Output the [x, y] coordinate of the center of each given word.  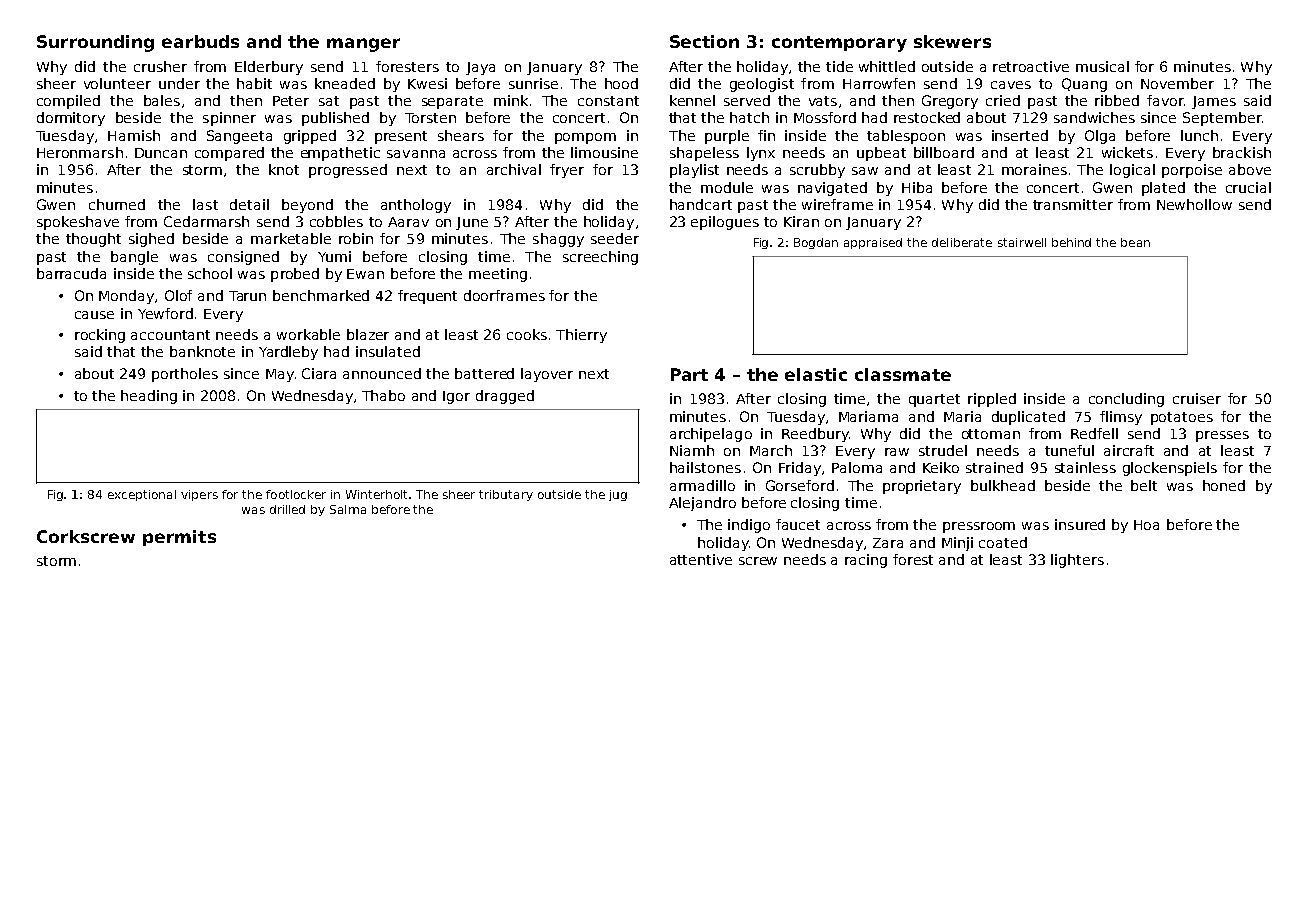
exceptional [142, 495]
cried [1003, 100]
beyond [307, 206]
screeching [600, 258]
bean [1135, 242]
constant [608, 101]
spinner [229, 119]
